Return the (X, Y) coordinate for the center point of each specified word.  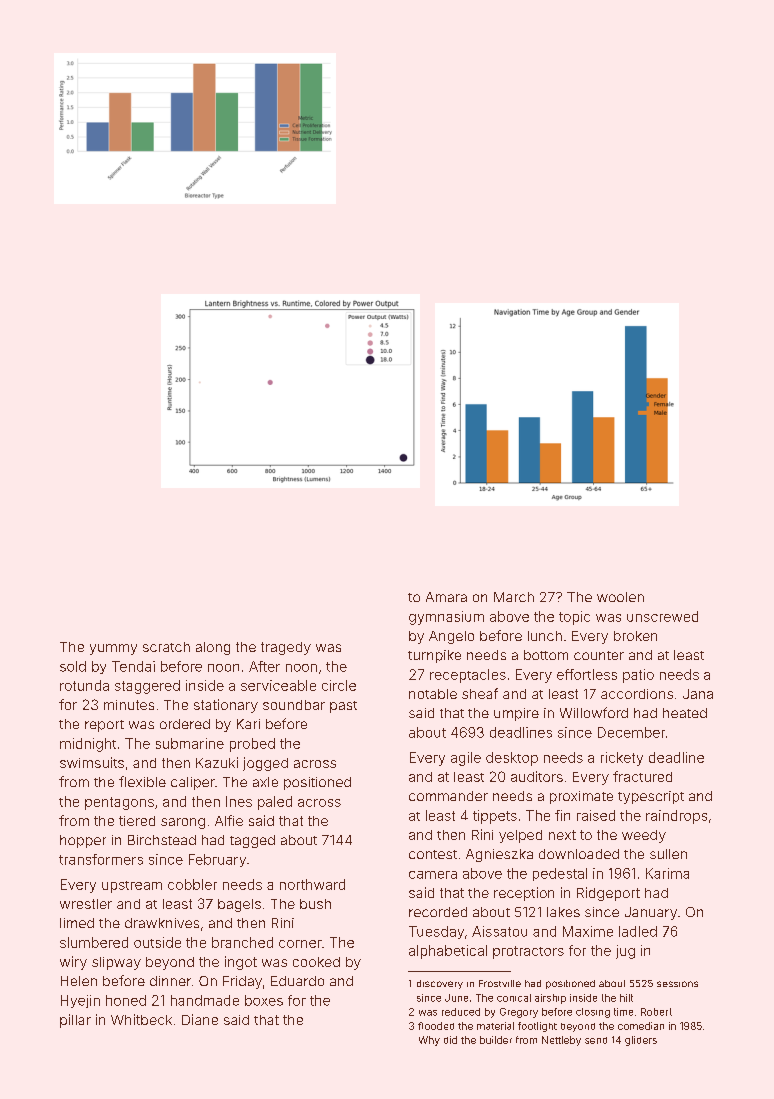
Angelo (451, 637)
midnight (88, 745)
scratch (166, 647)
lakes (563, 912)
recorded (438, 912)
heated (685, 713)
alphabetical (448, 952)
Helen (79, 981)
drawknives (162, 923)
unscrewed (662, 616)
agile (466, 759)
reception (524, 894)
